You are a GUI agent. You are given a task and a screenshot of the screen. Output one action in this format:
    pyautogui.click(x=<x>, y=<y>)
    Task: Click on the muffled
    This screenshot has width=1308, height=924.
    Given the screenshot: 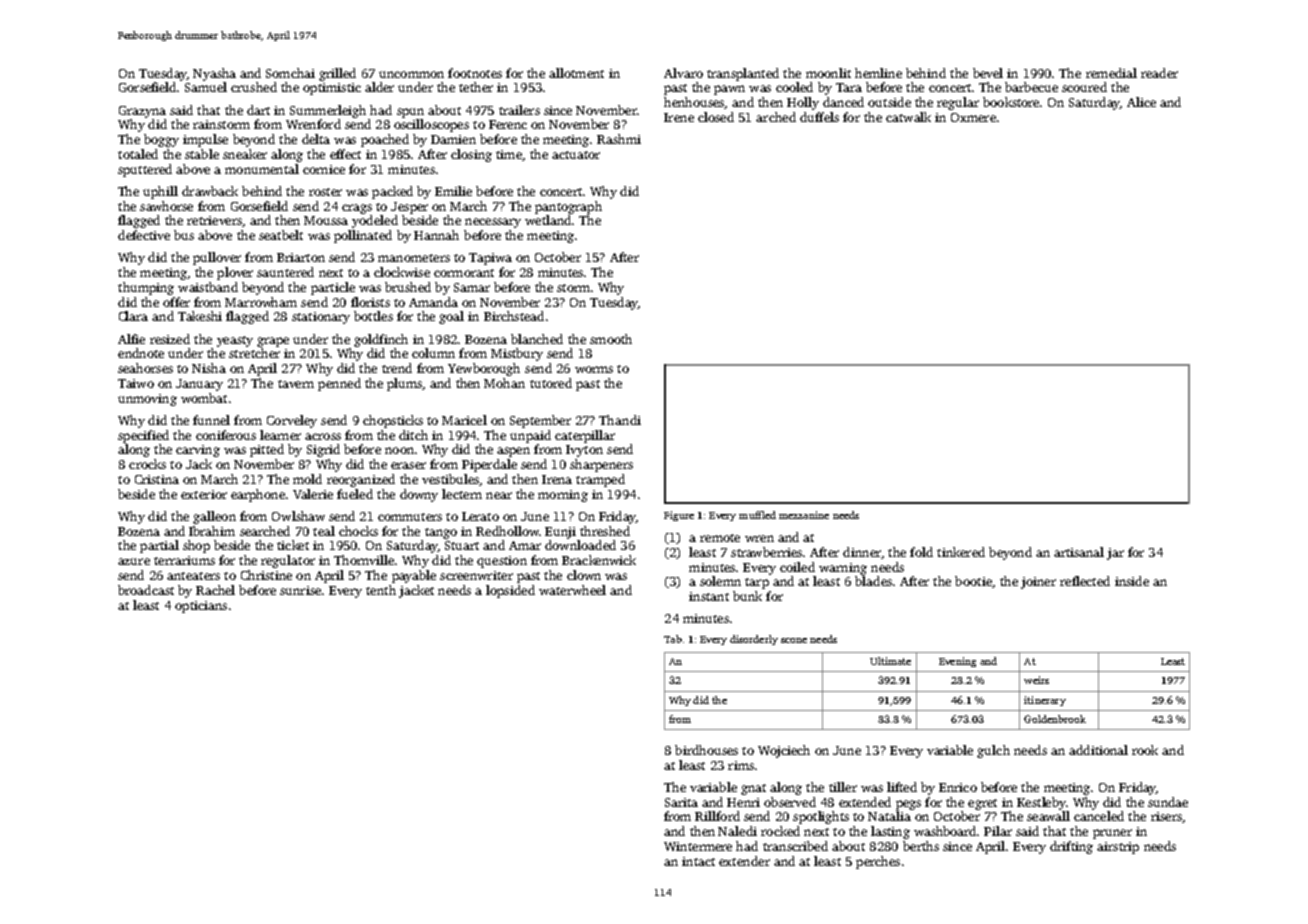 What is the action you would take?
    pyautogui.click(x=757, y=515)
